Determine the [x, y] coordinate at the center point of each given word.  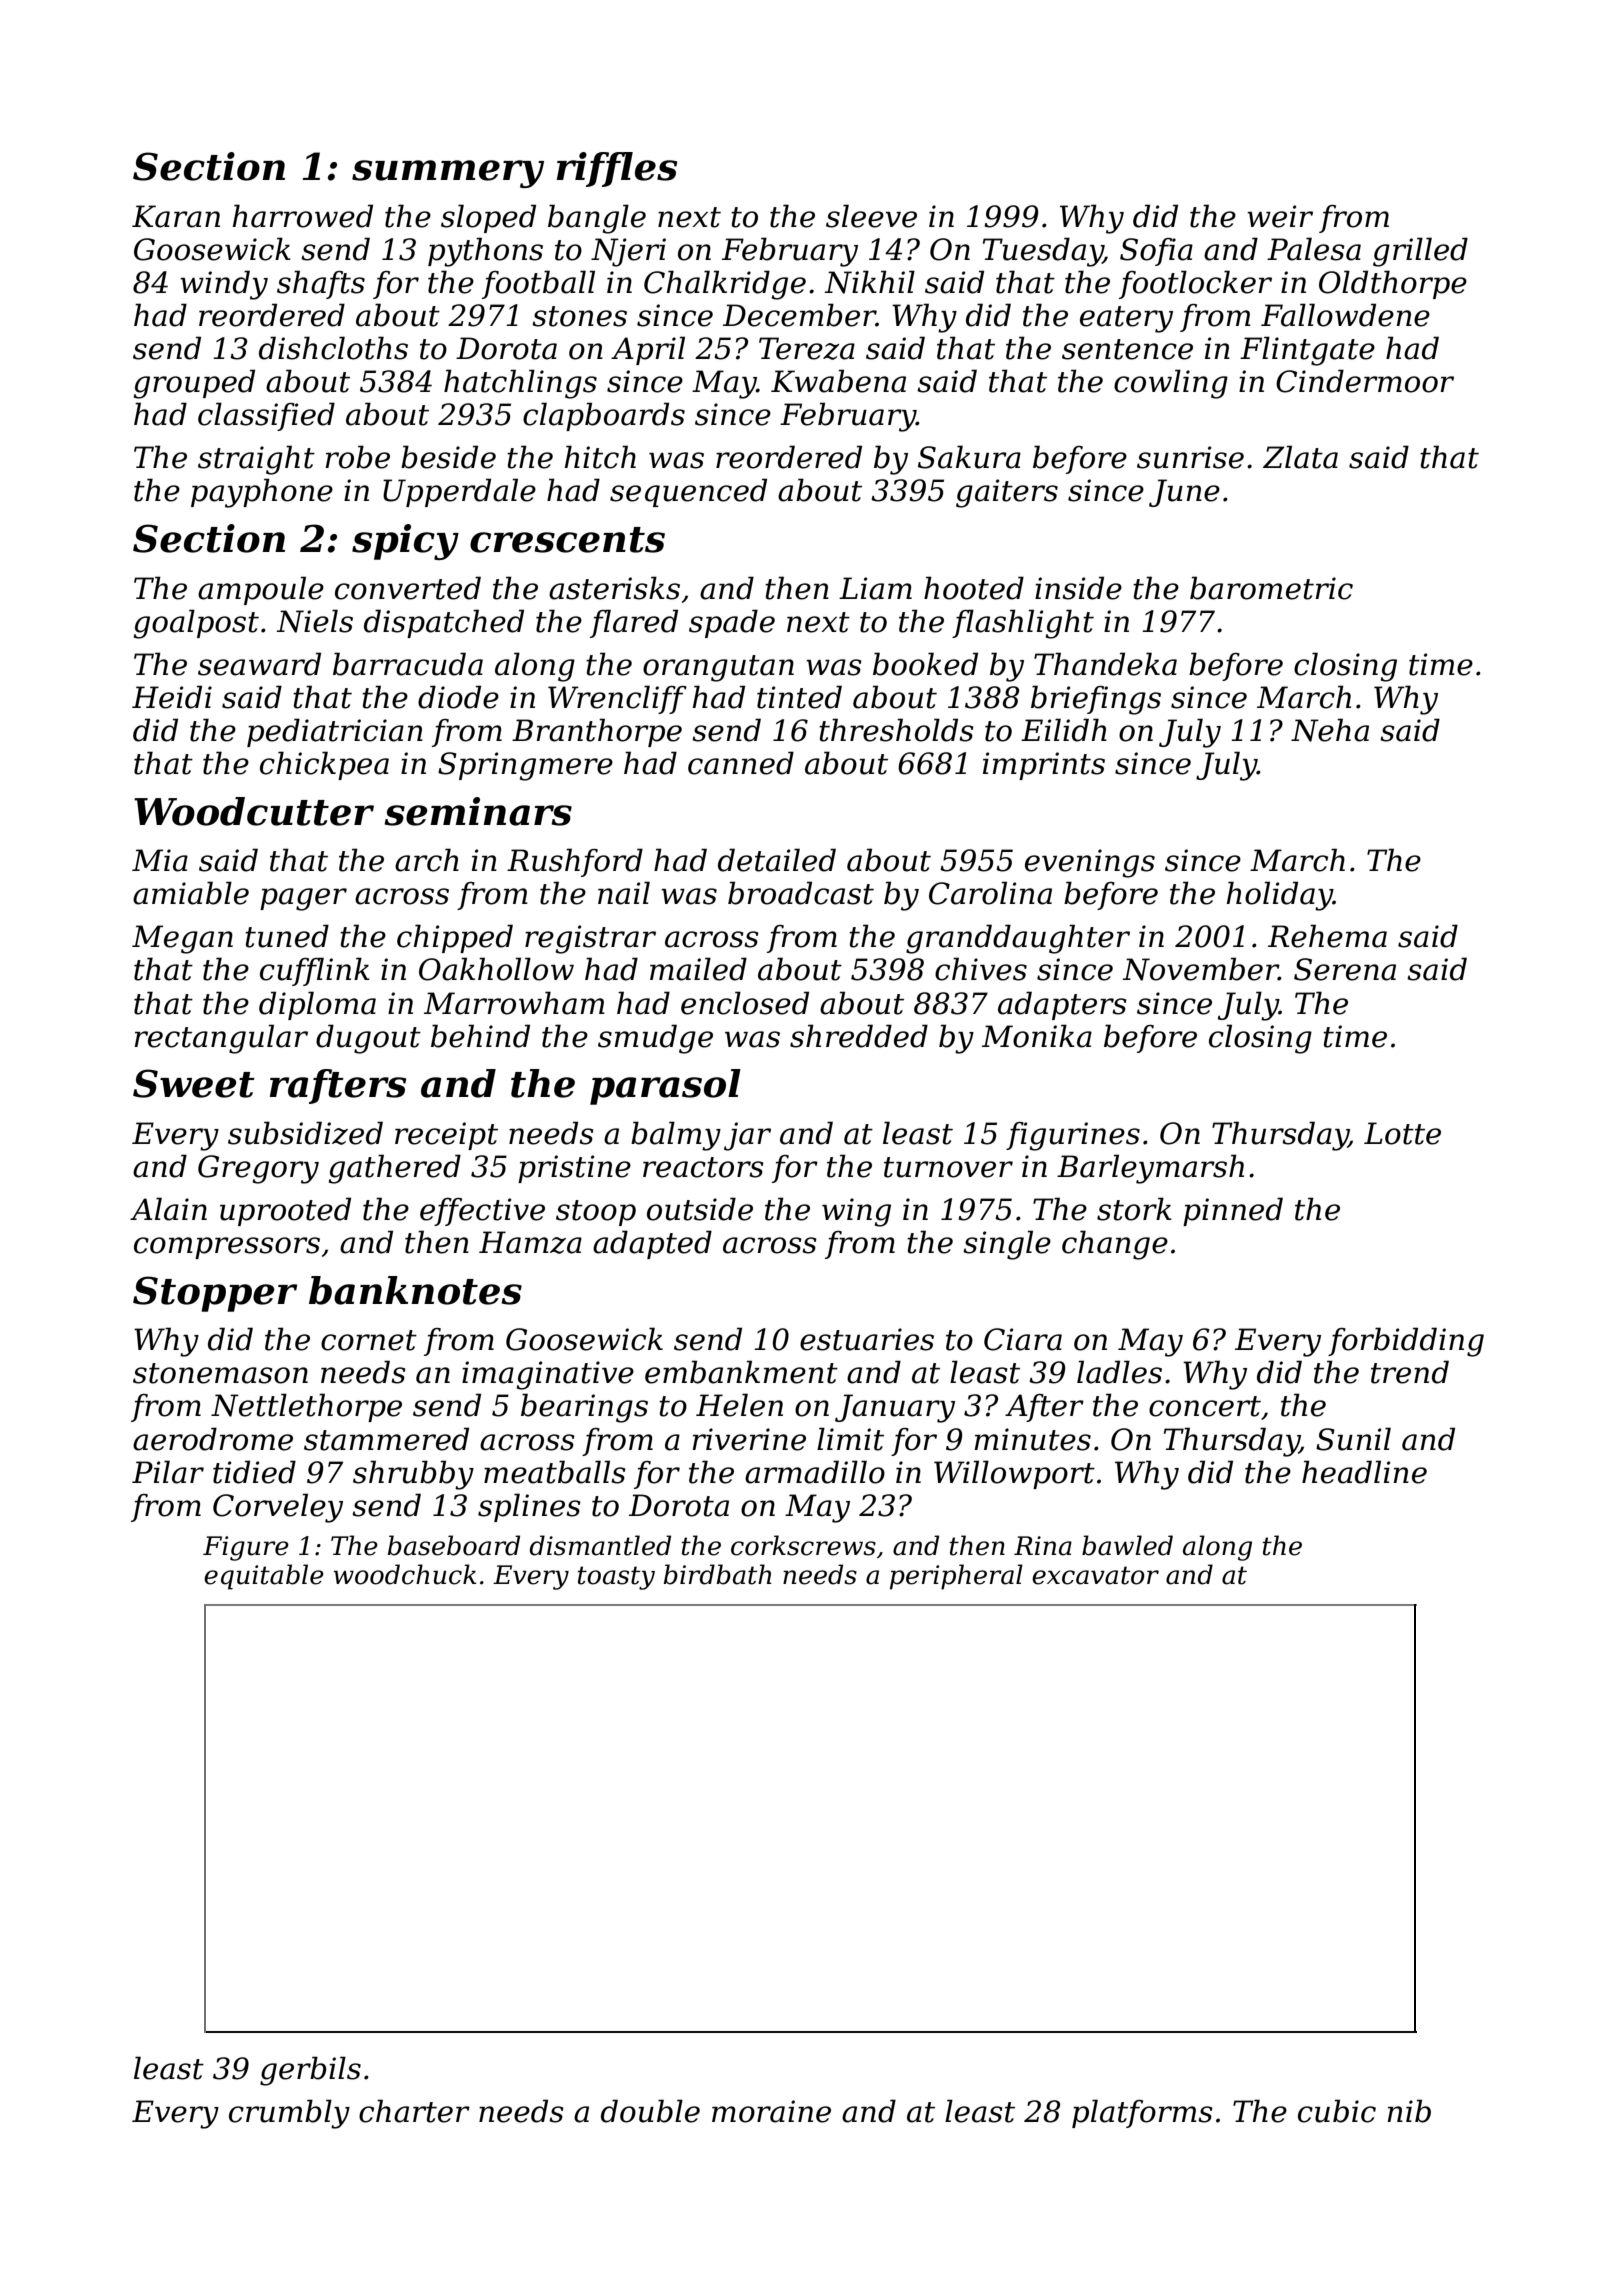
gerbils [310, 2071]
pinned [1233, 1211]
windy [224, 285]
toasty [616, 1578]
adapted [652, 1244]
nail [624, 893]
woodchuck [405, 1574]
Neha [1330, 730]
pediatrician [335, 732]
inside [1078, 588]
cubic [1337, 2111]
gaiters [1007, 493]
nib [1409, 2111]
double [650, 2111]
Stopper [215, 1294]
